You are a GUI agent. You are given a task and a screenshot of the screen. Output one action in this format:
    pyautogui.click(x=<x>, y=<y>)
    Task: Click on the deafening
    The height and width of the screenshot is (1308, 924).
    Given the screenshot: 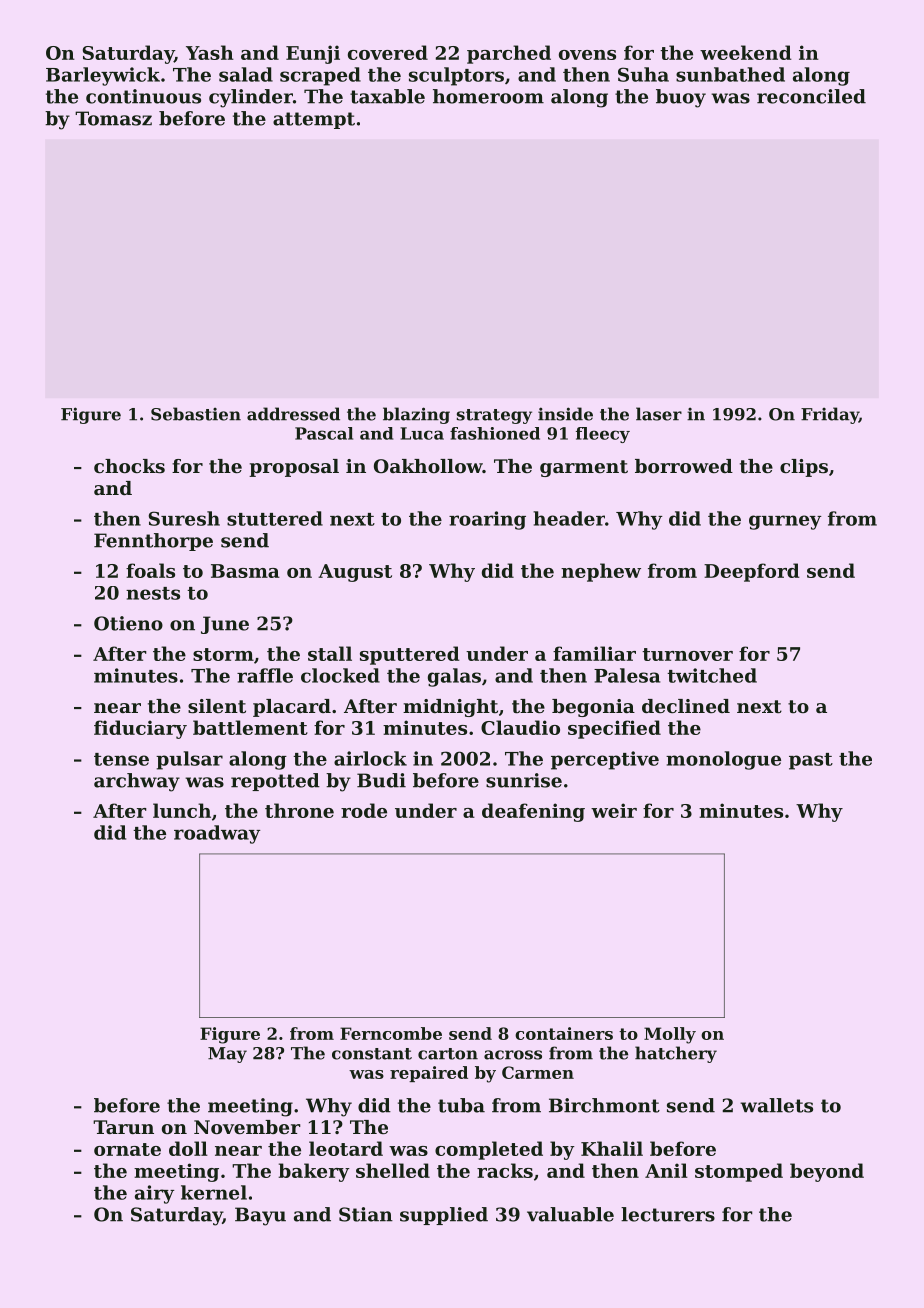 What is the action you would take?
    pyautogui.click(x=533, y=812)
